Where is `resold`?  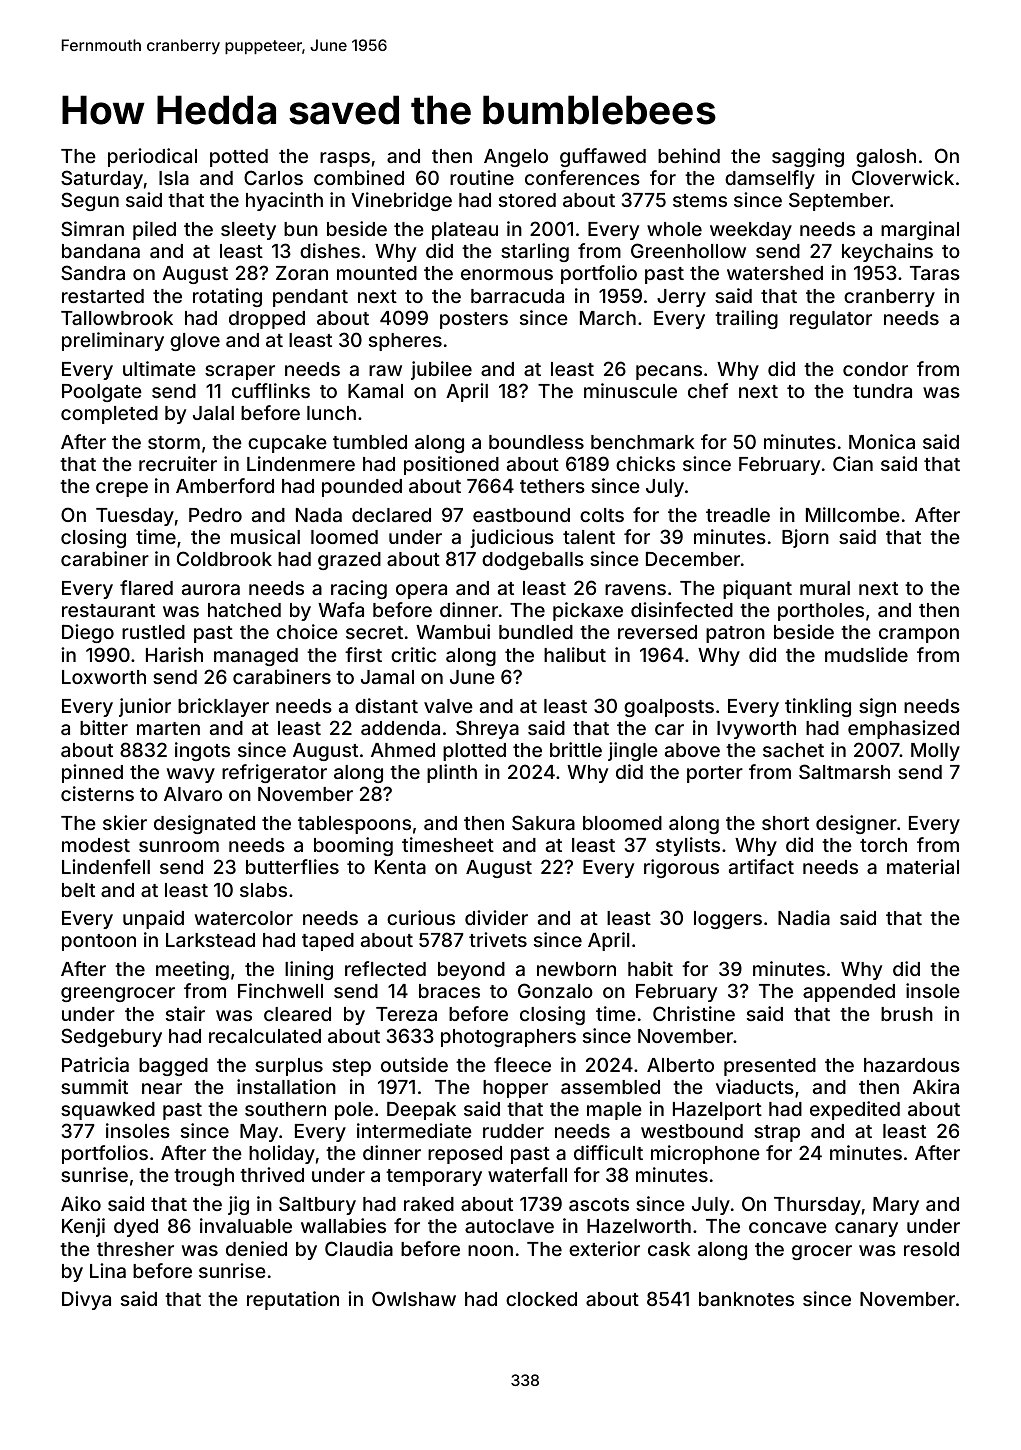 resold is located at coordinates (931, 1249).
